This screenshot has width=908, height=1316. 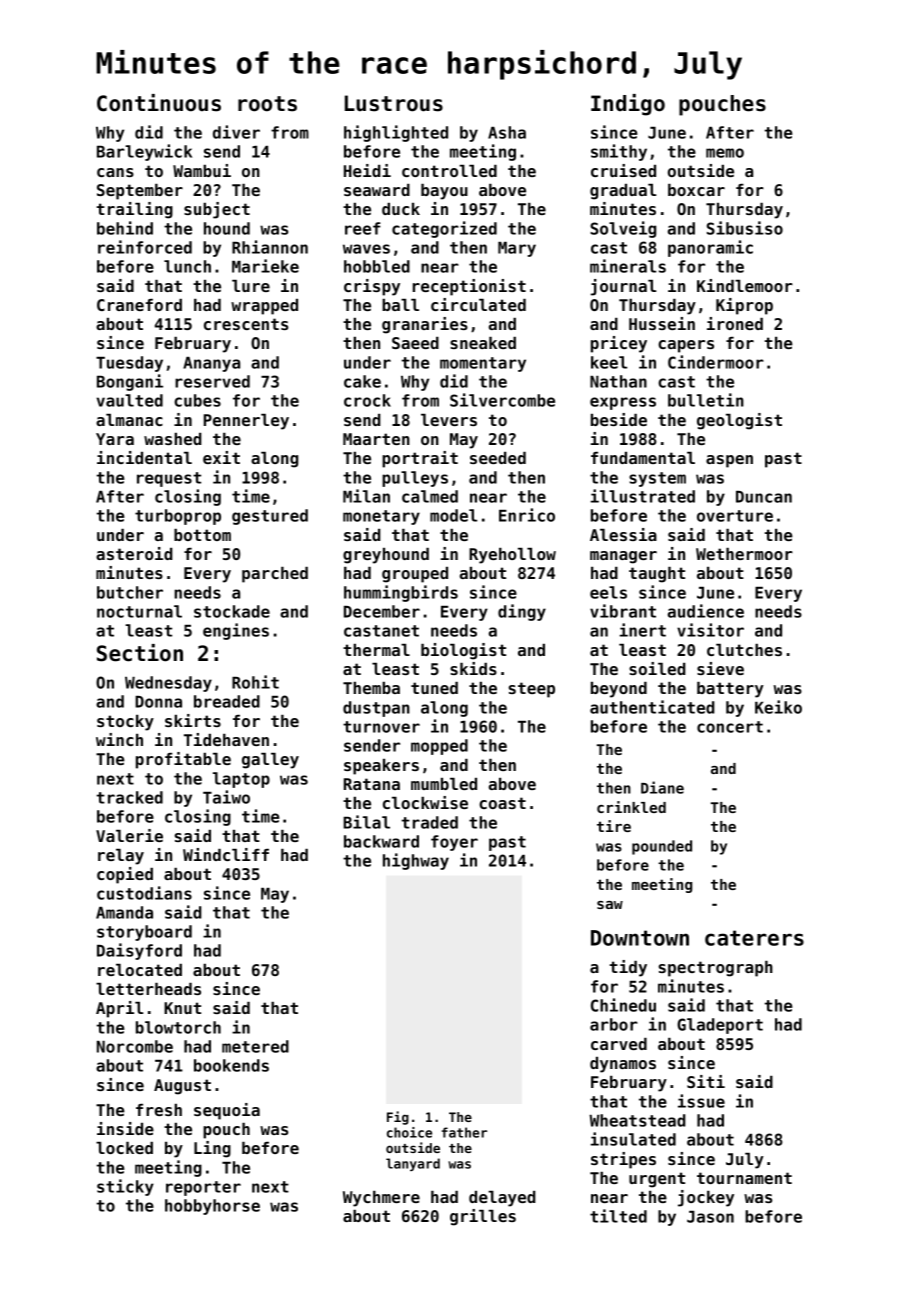 I want to click on insulated, so click(x=633, y=1139).
